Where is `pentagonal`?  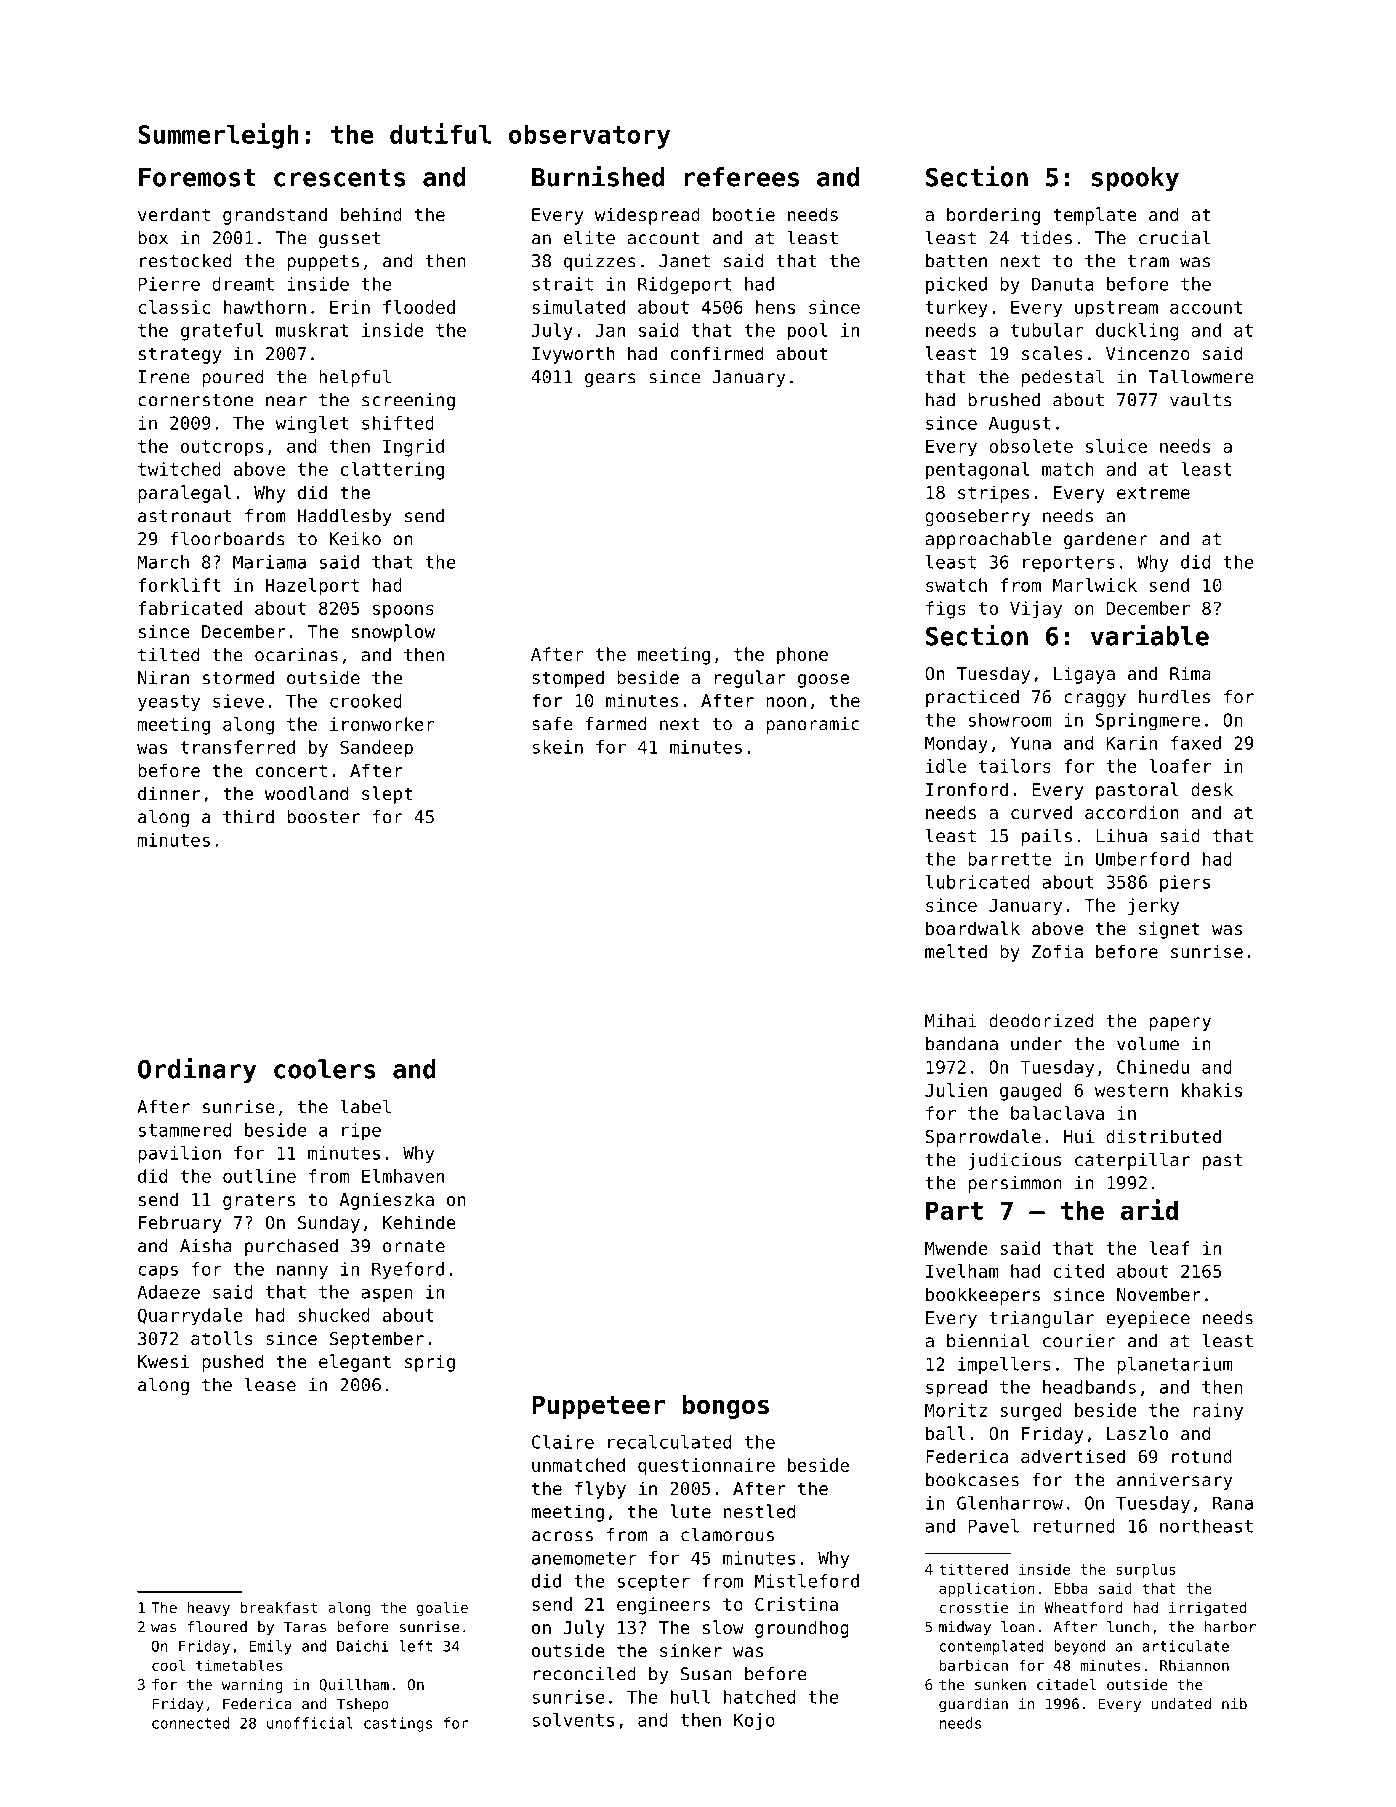
pentagonal is located at coordinates (977, 471).
